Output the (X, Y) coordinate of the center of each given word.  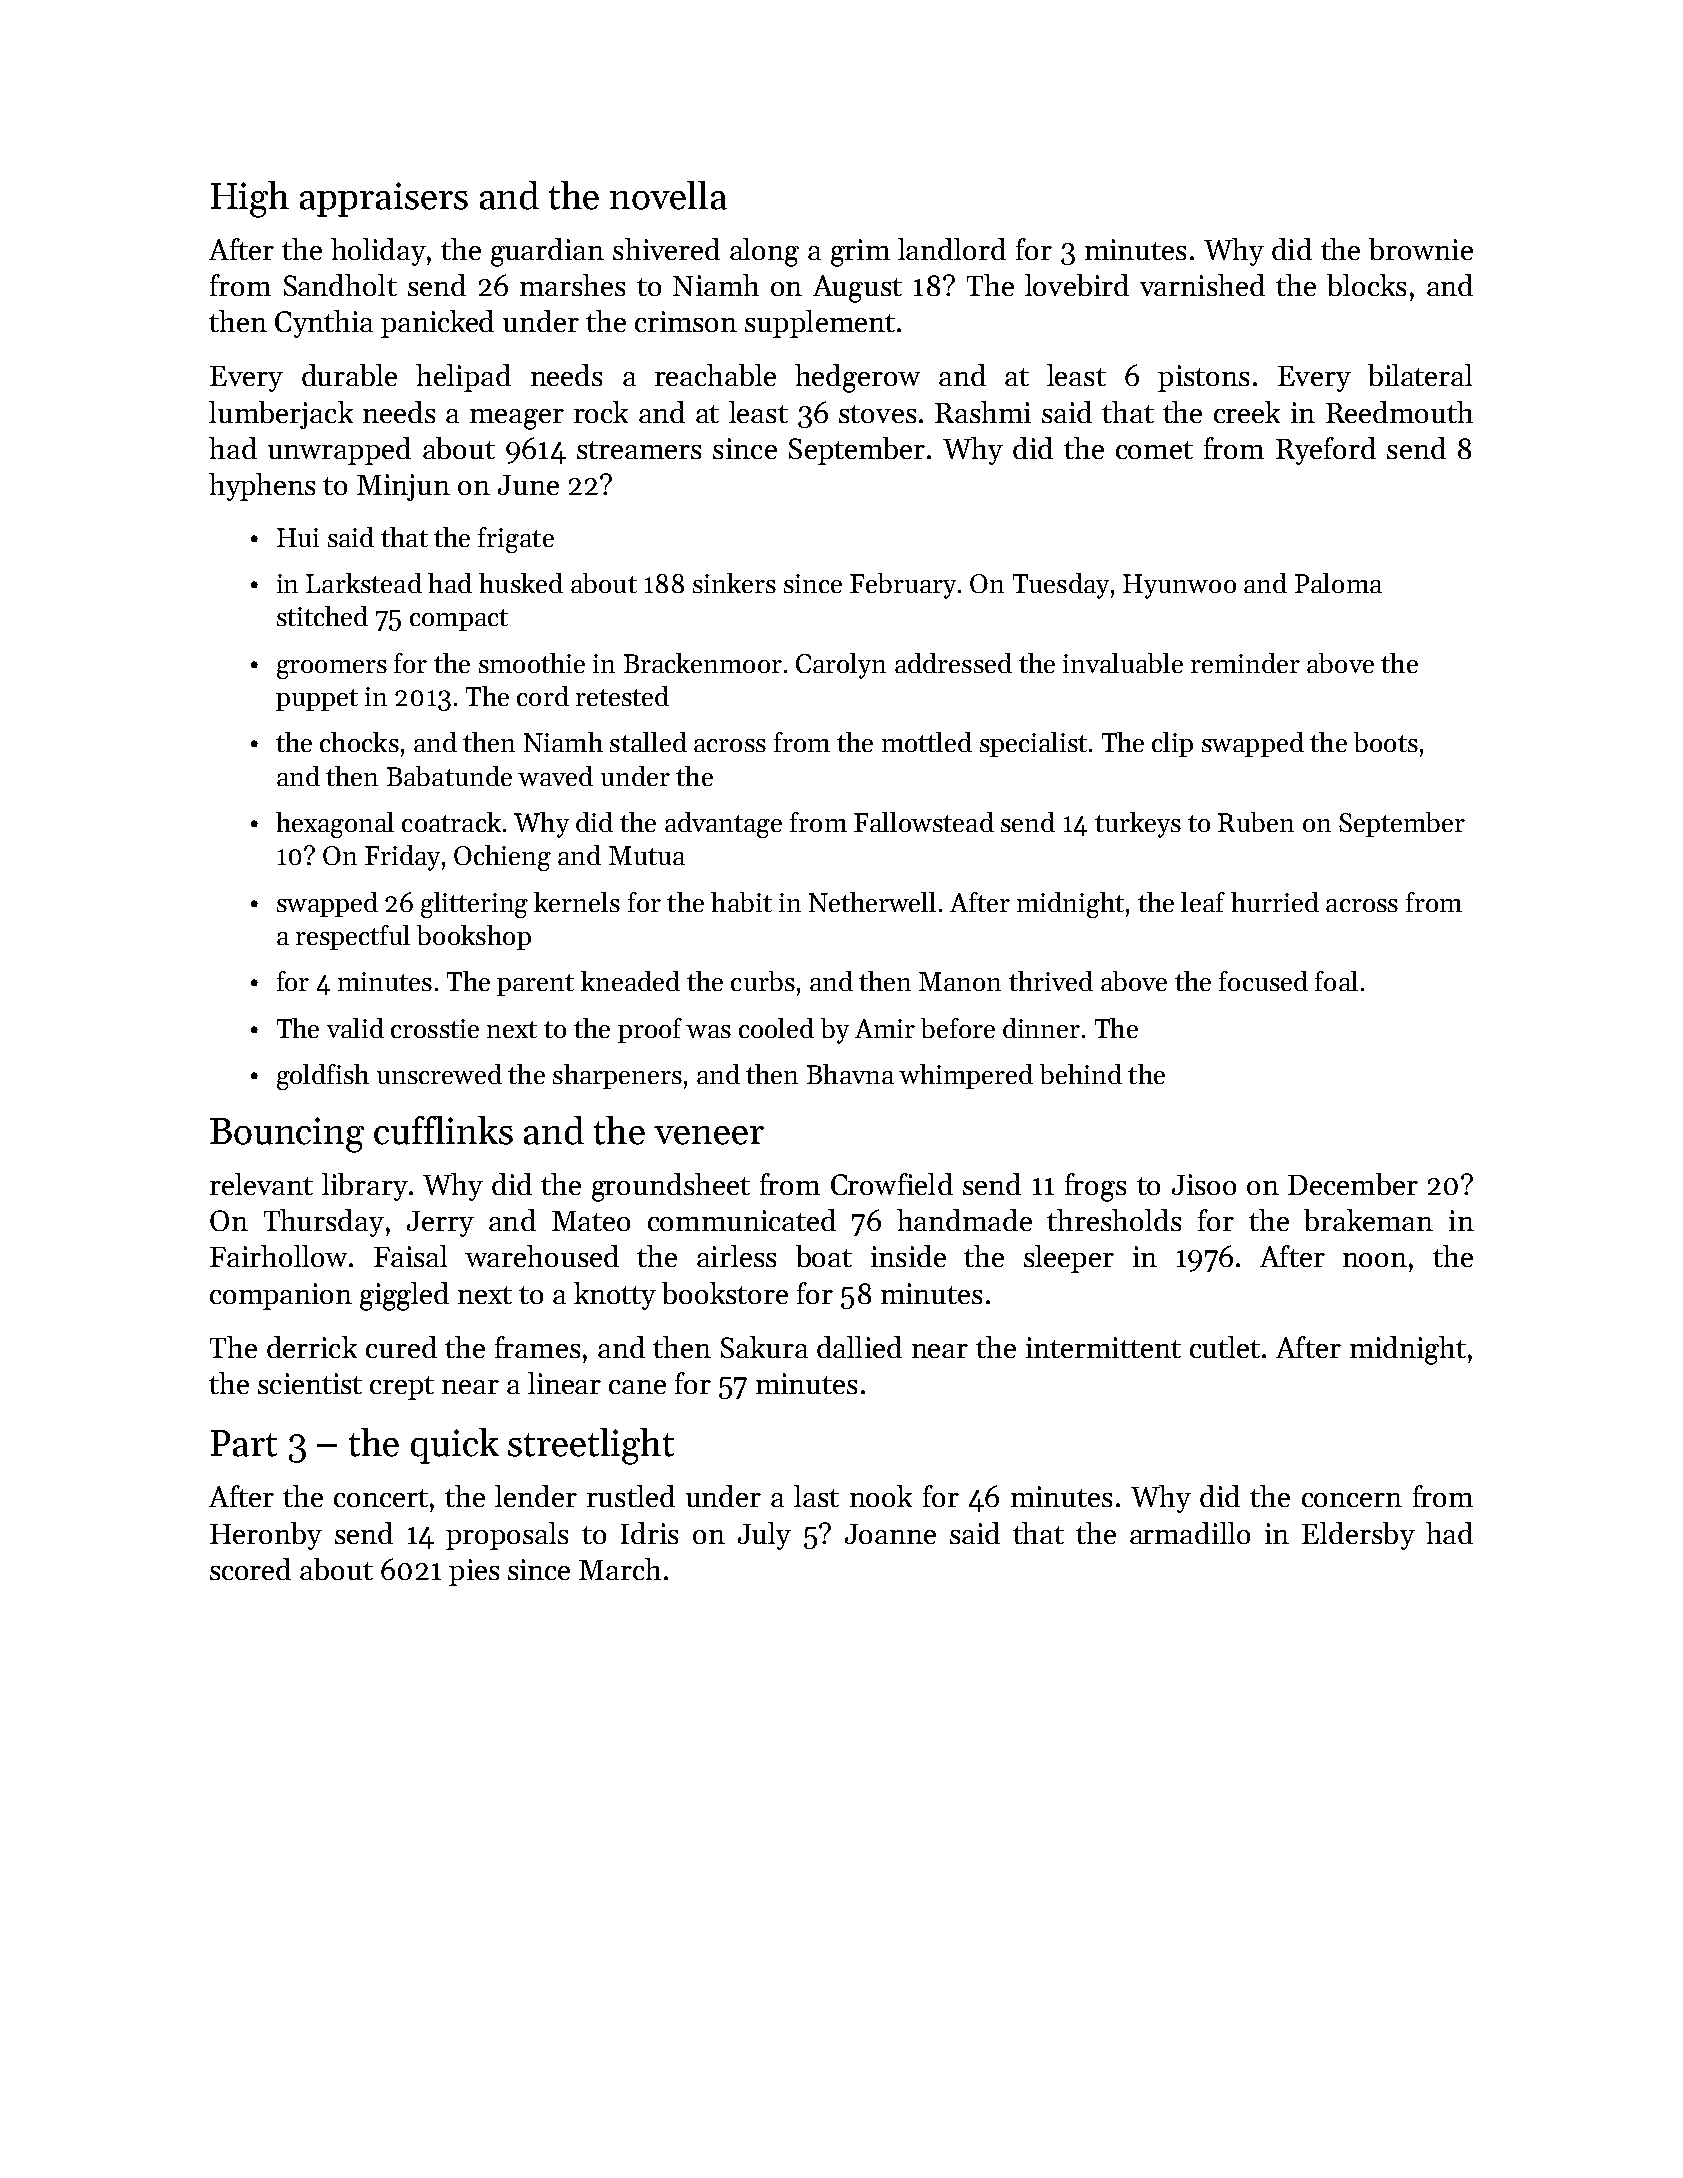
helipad (463, 378)
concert (381, 1498)
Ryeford (1326, 451)
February (903, 586)
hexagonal (335, 825)
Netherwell (872, 902)
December (1353, 1184)
